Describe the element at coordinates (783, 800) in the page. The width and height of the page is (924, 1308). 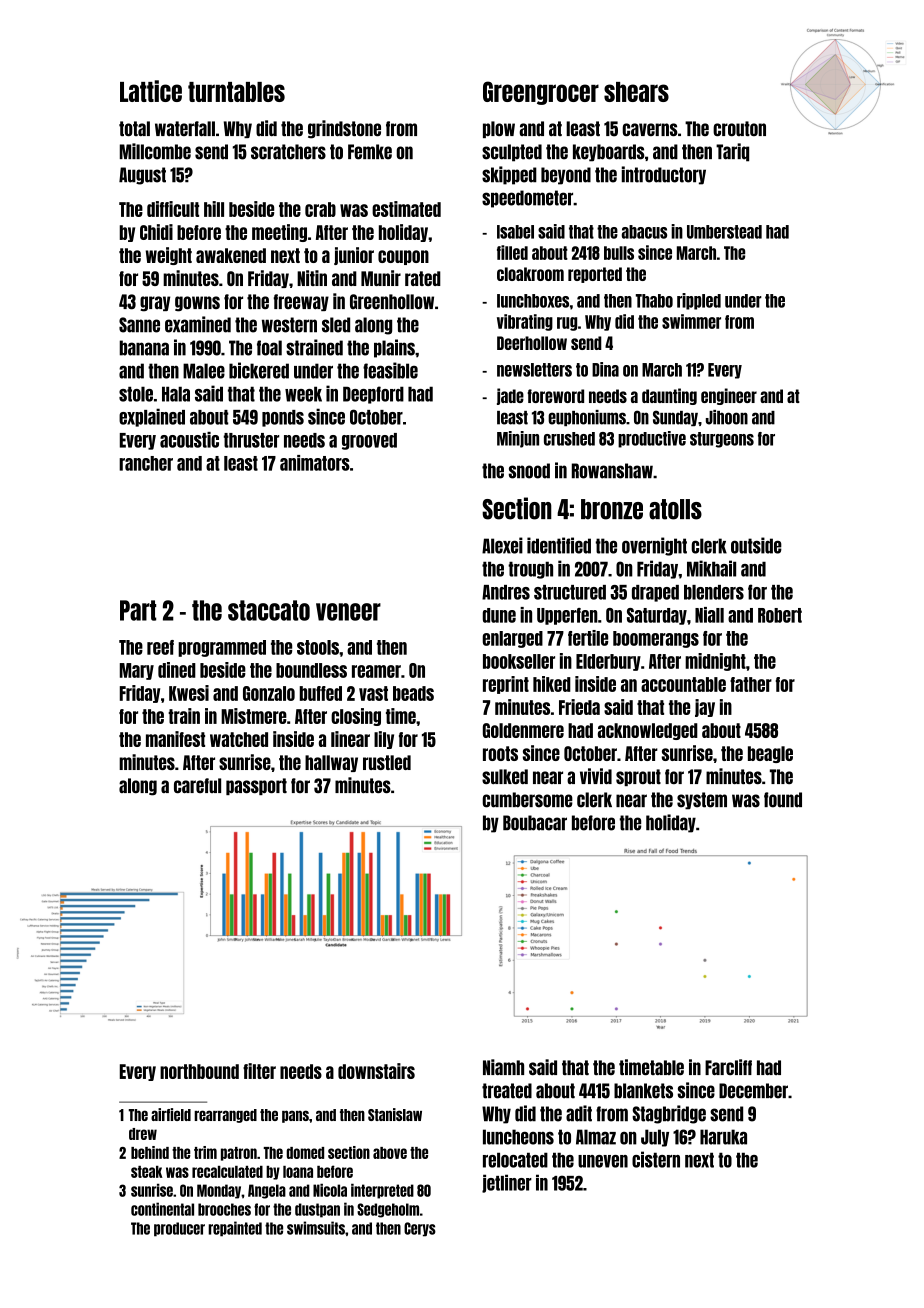
I see `found` at that location.
